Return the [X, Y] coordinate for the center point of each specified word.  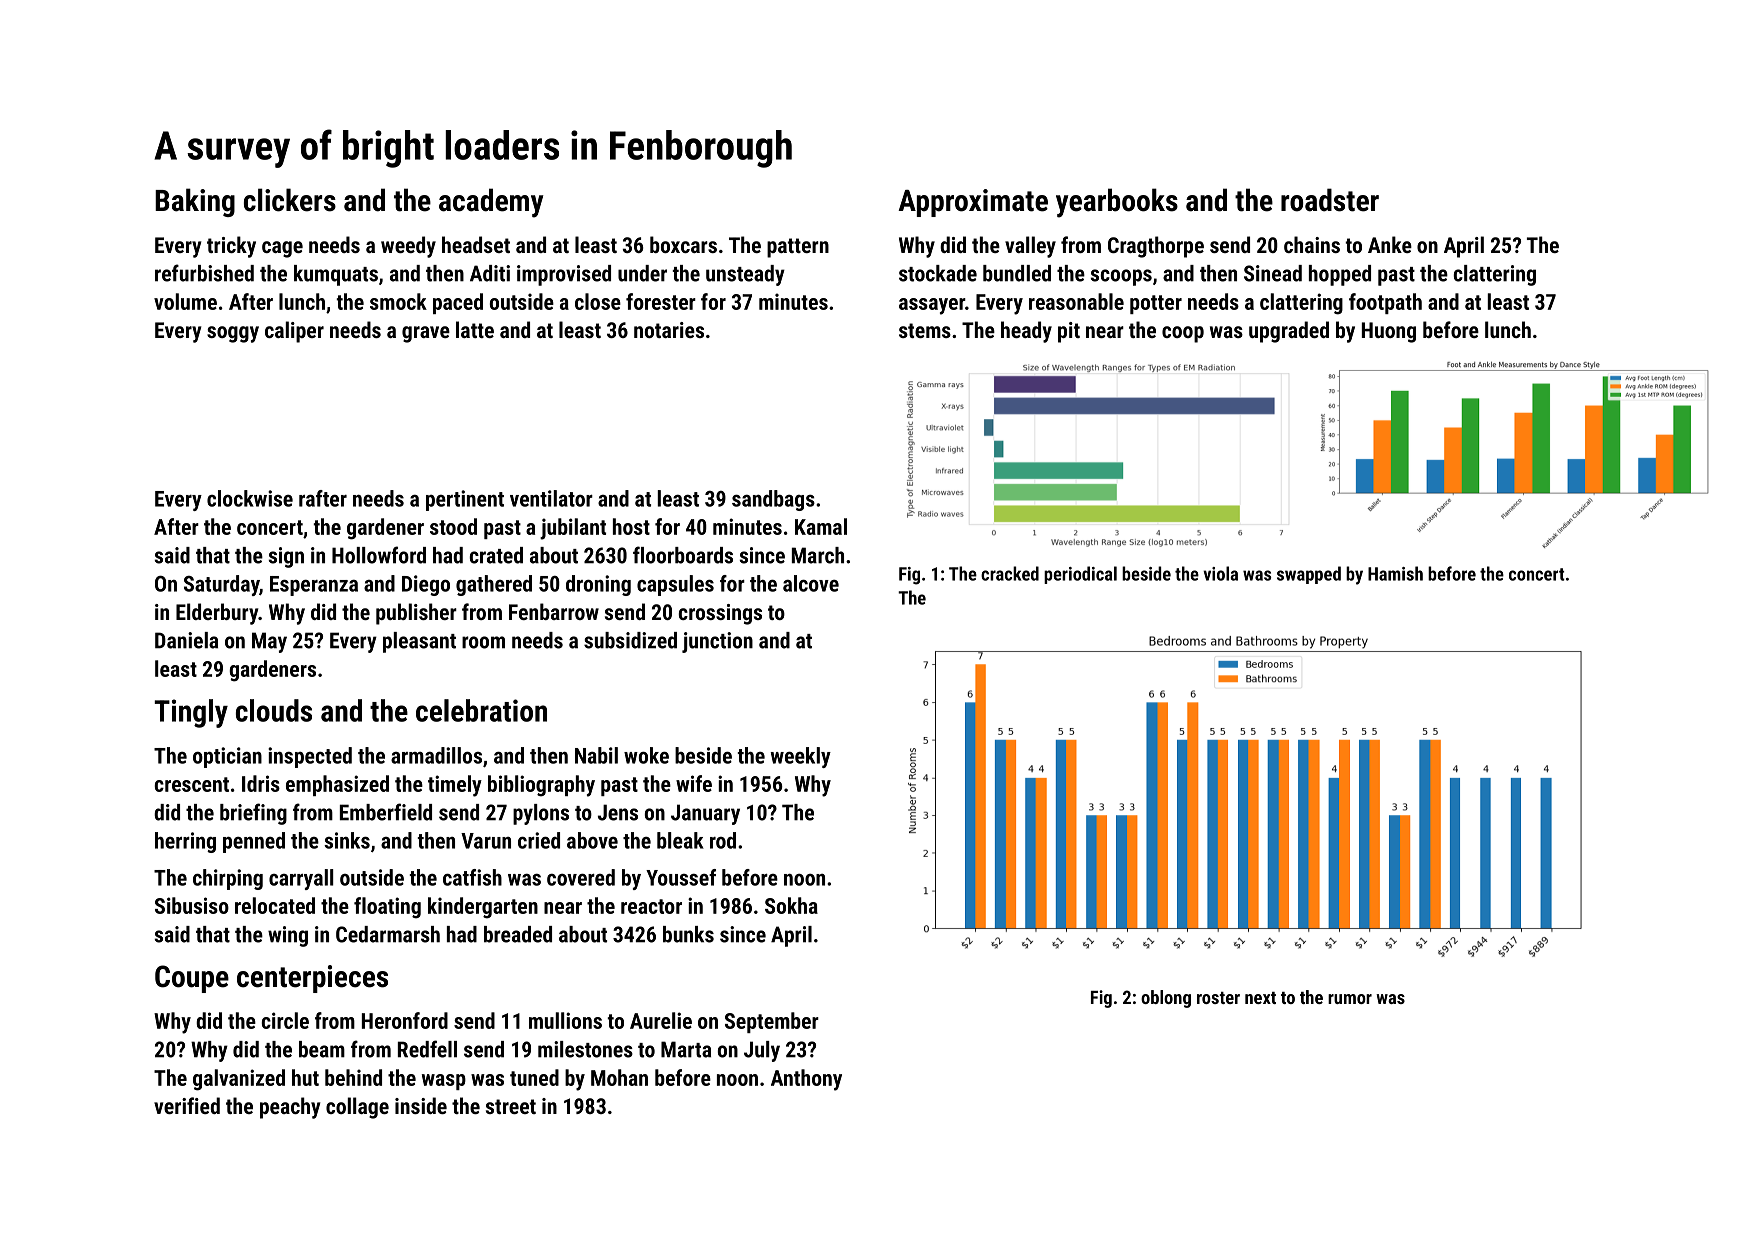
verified [187, 1105]
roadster [1330, 200]
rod [723, 840]
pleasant [419, 642]
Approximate [973, 203]
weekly [800, 757]
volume [185, 301]
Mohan [619, 1077]
